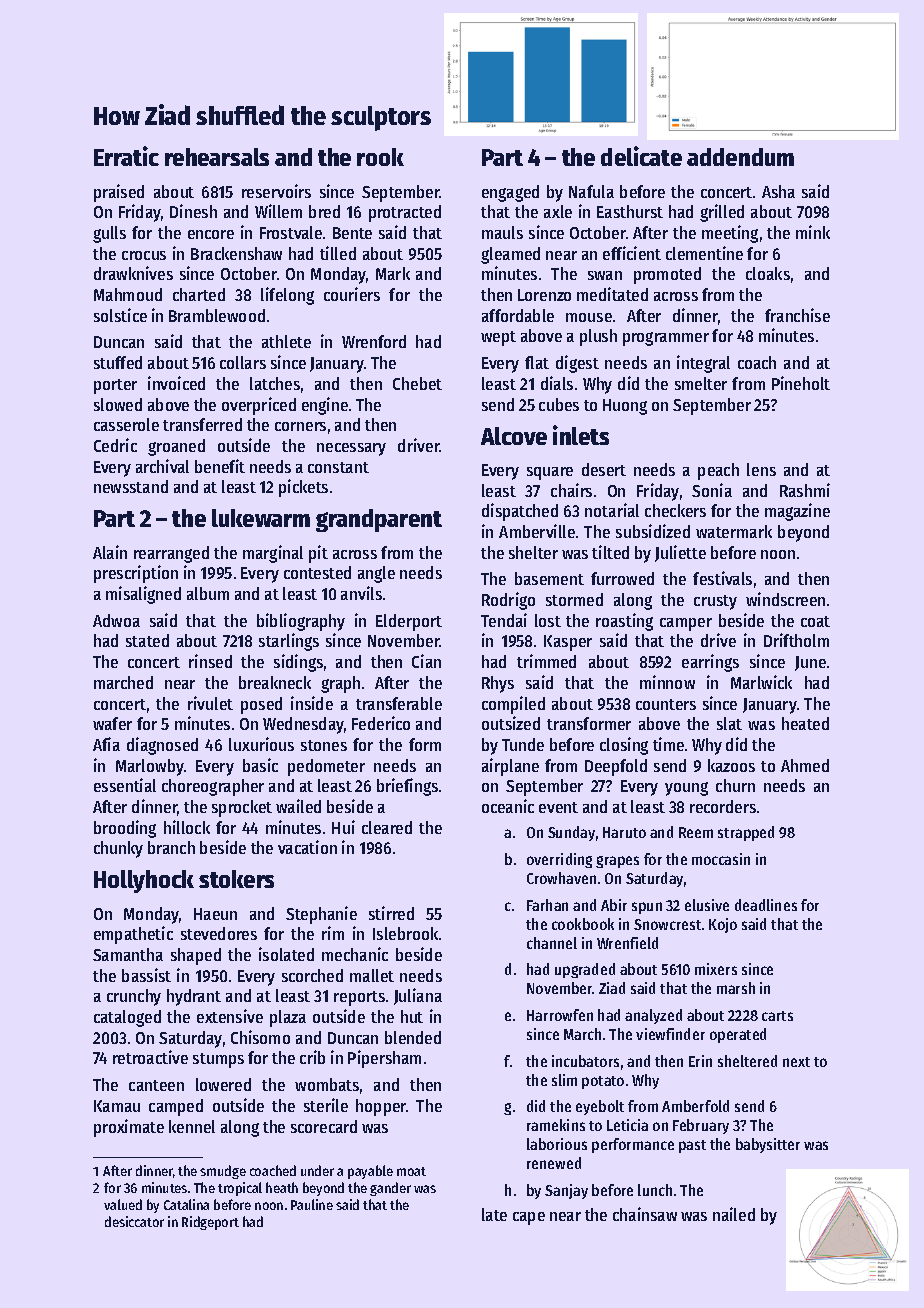 Image resolution: width=924 pixels, height=1308 pixels. What do you see at coordinates (411, 1171) in the document?
I see `moat` at bounding box center [411, 1171].
